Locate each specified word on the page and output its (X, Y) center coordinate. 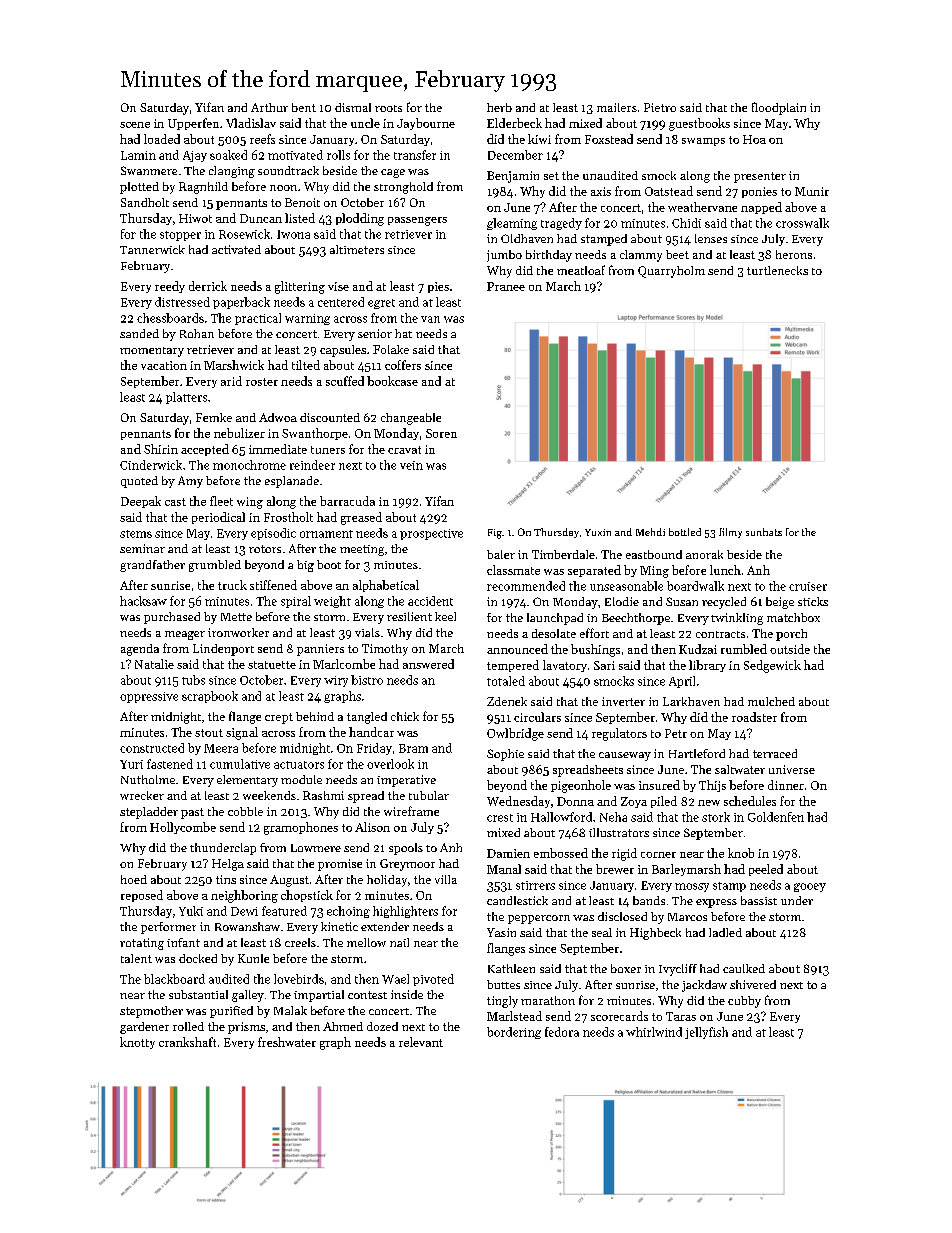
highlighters (405, 912)
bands (649, 900)
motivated (295, 155)
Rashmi (323, 795)
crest (500, 818)
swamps (703, 142)
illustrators (619, 832)
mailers (617, 107)
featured (284, 911)
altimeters (357, 249)
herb (499, 107)
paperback (241, 303)
